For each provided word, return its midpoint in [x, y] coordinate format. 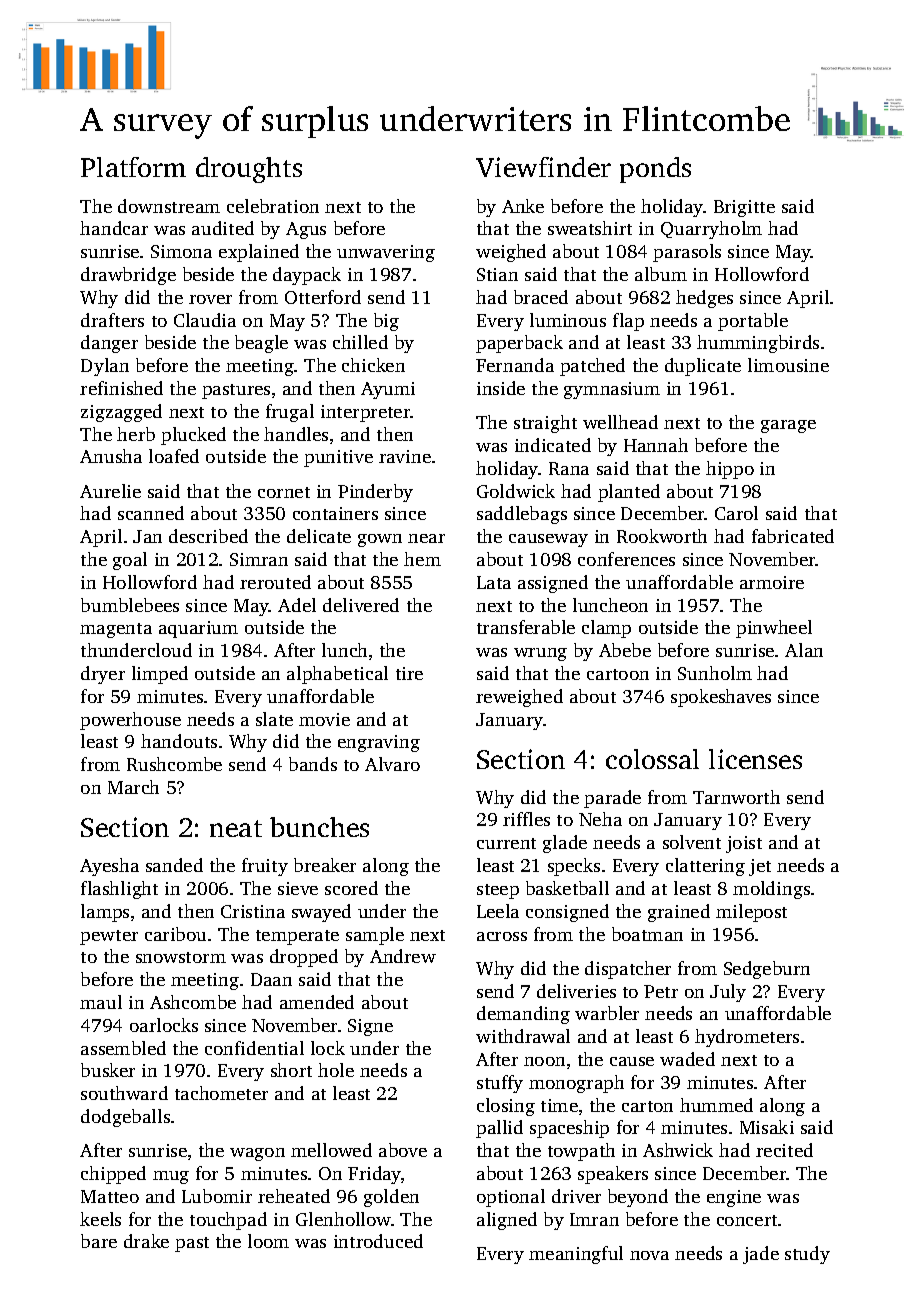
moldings [771, 890]
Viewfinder [543, 167]
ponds [655, 170]
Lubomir [217, 1196]
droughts [249, 170]
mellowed [331, 1150]
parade [612, 799]
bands [313, 764]
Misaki [767, 1127]
